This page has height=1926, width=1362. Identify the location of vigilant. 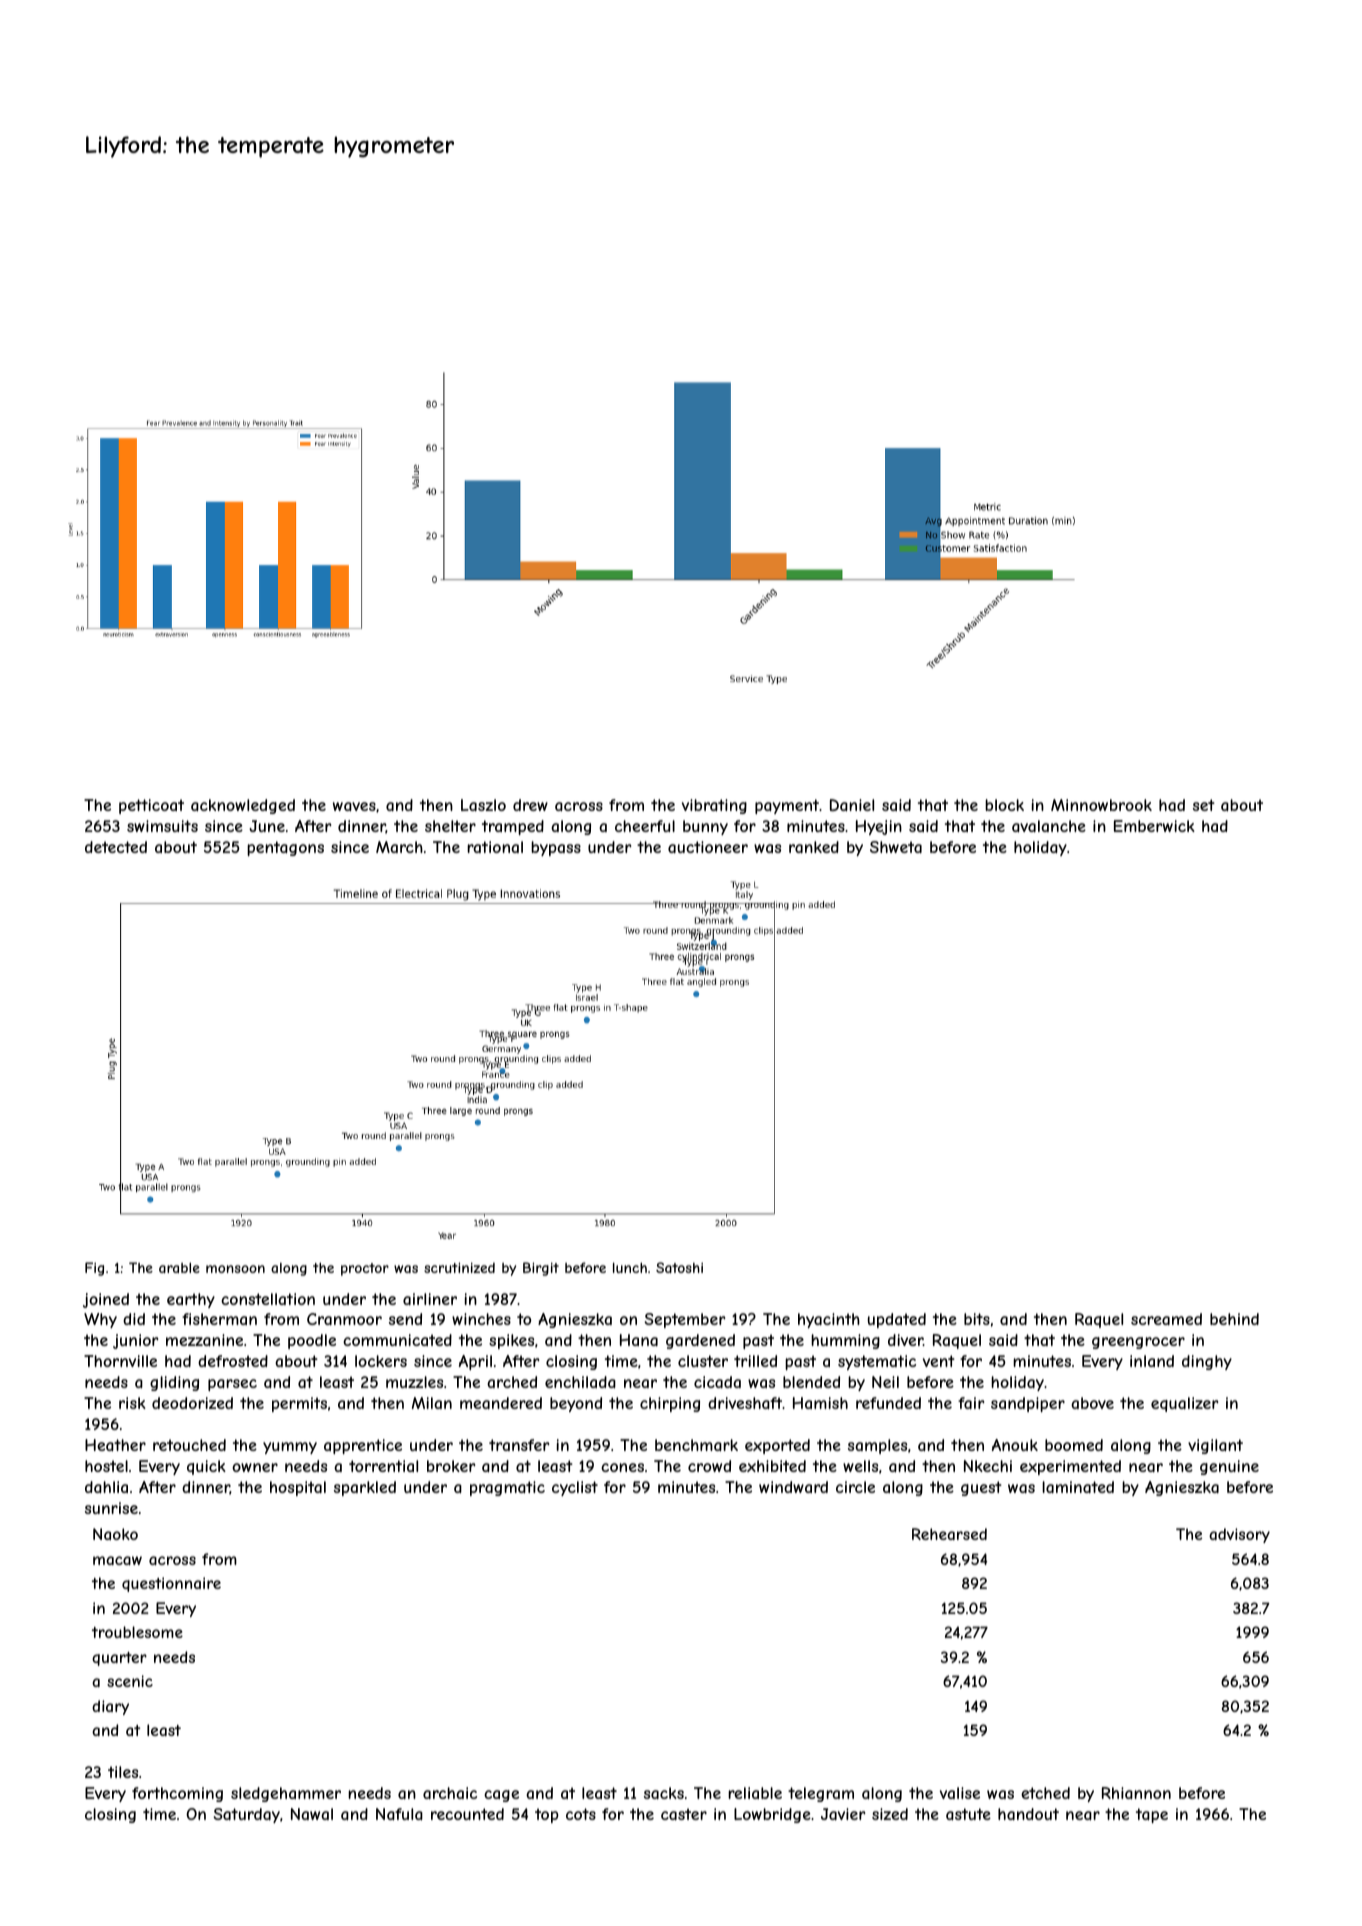
(1215, 1446).
